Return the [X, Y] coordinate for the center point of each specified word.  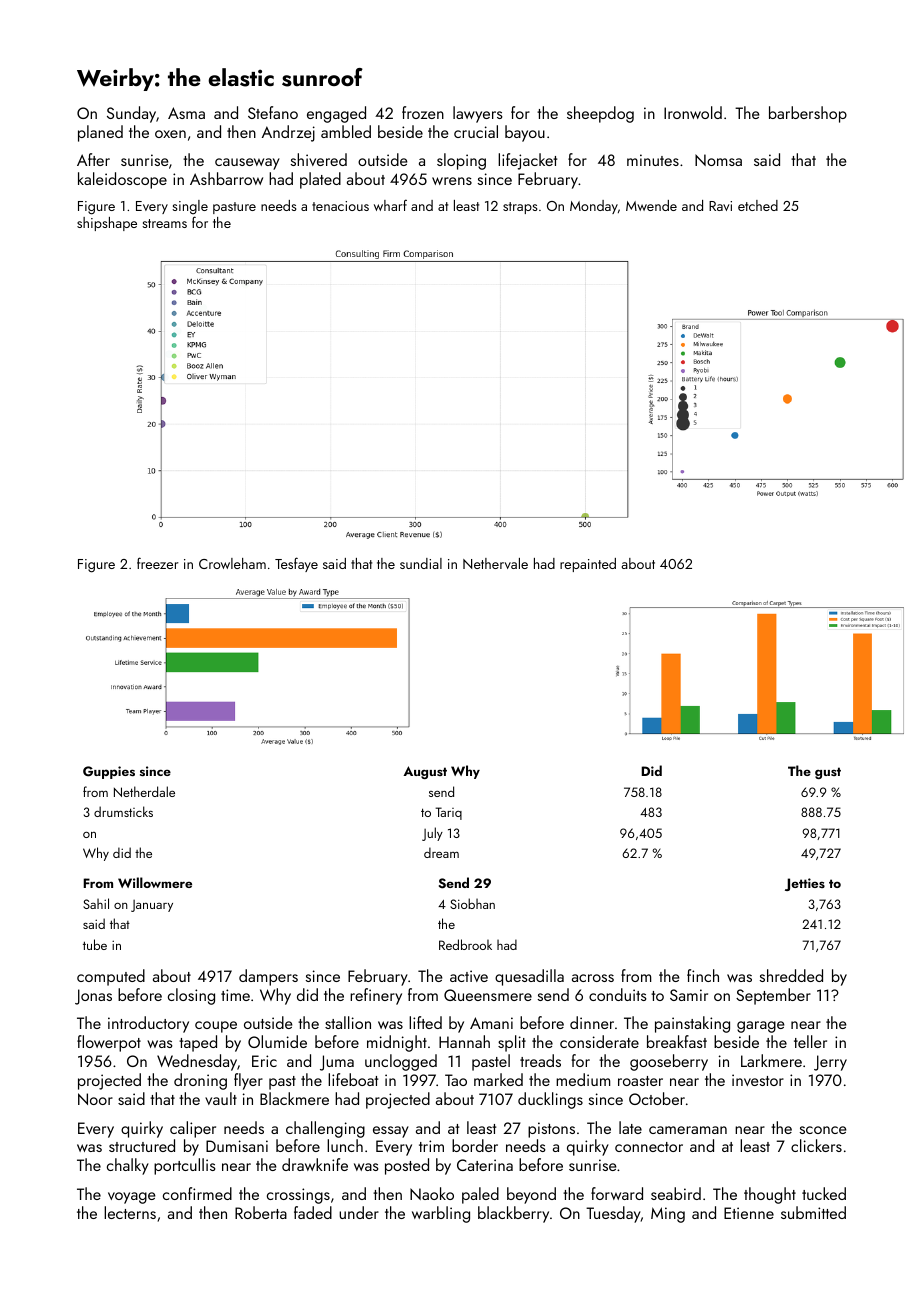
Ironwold [693, 112]
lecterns [130, 1212]
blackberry [513, 1214]
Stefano [273, 112]
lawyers [478, 114]
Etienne [749, 1213]
